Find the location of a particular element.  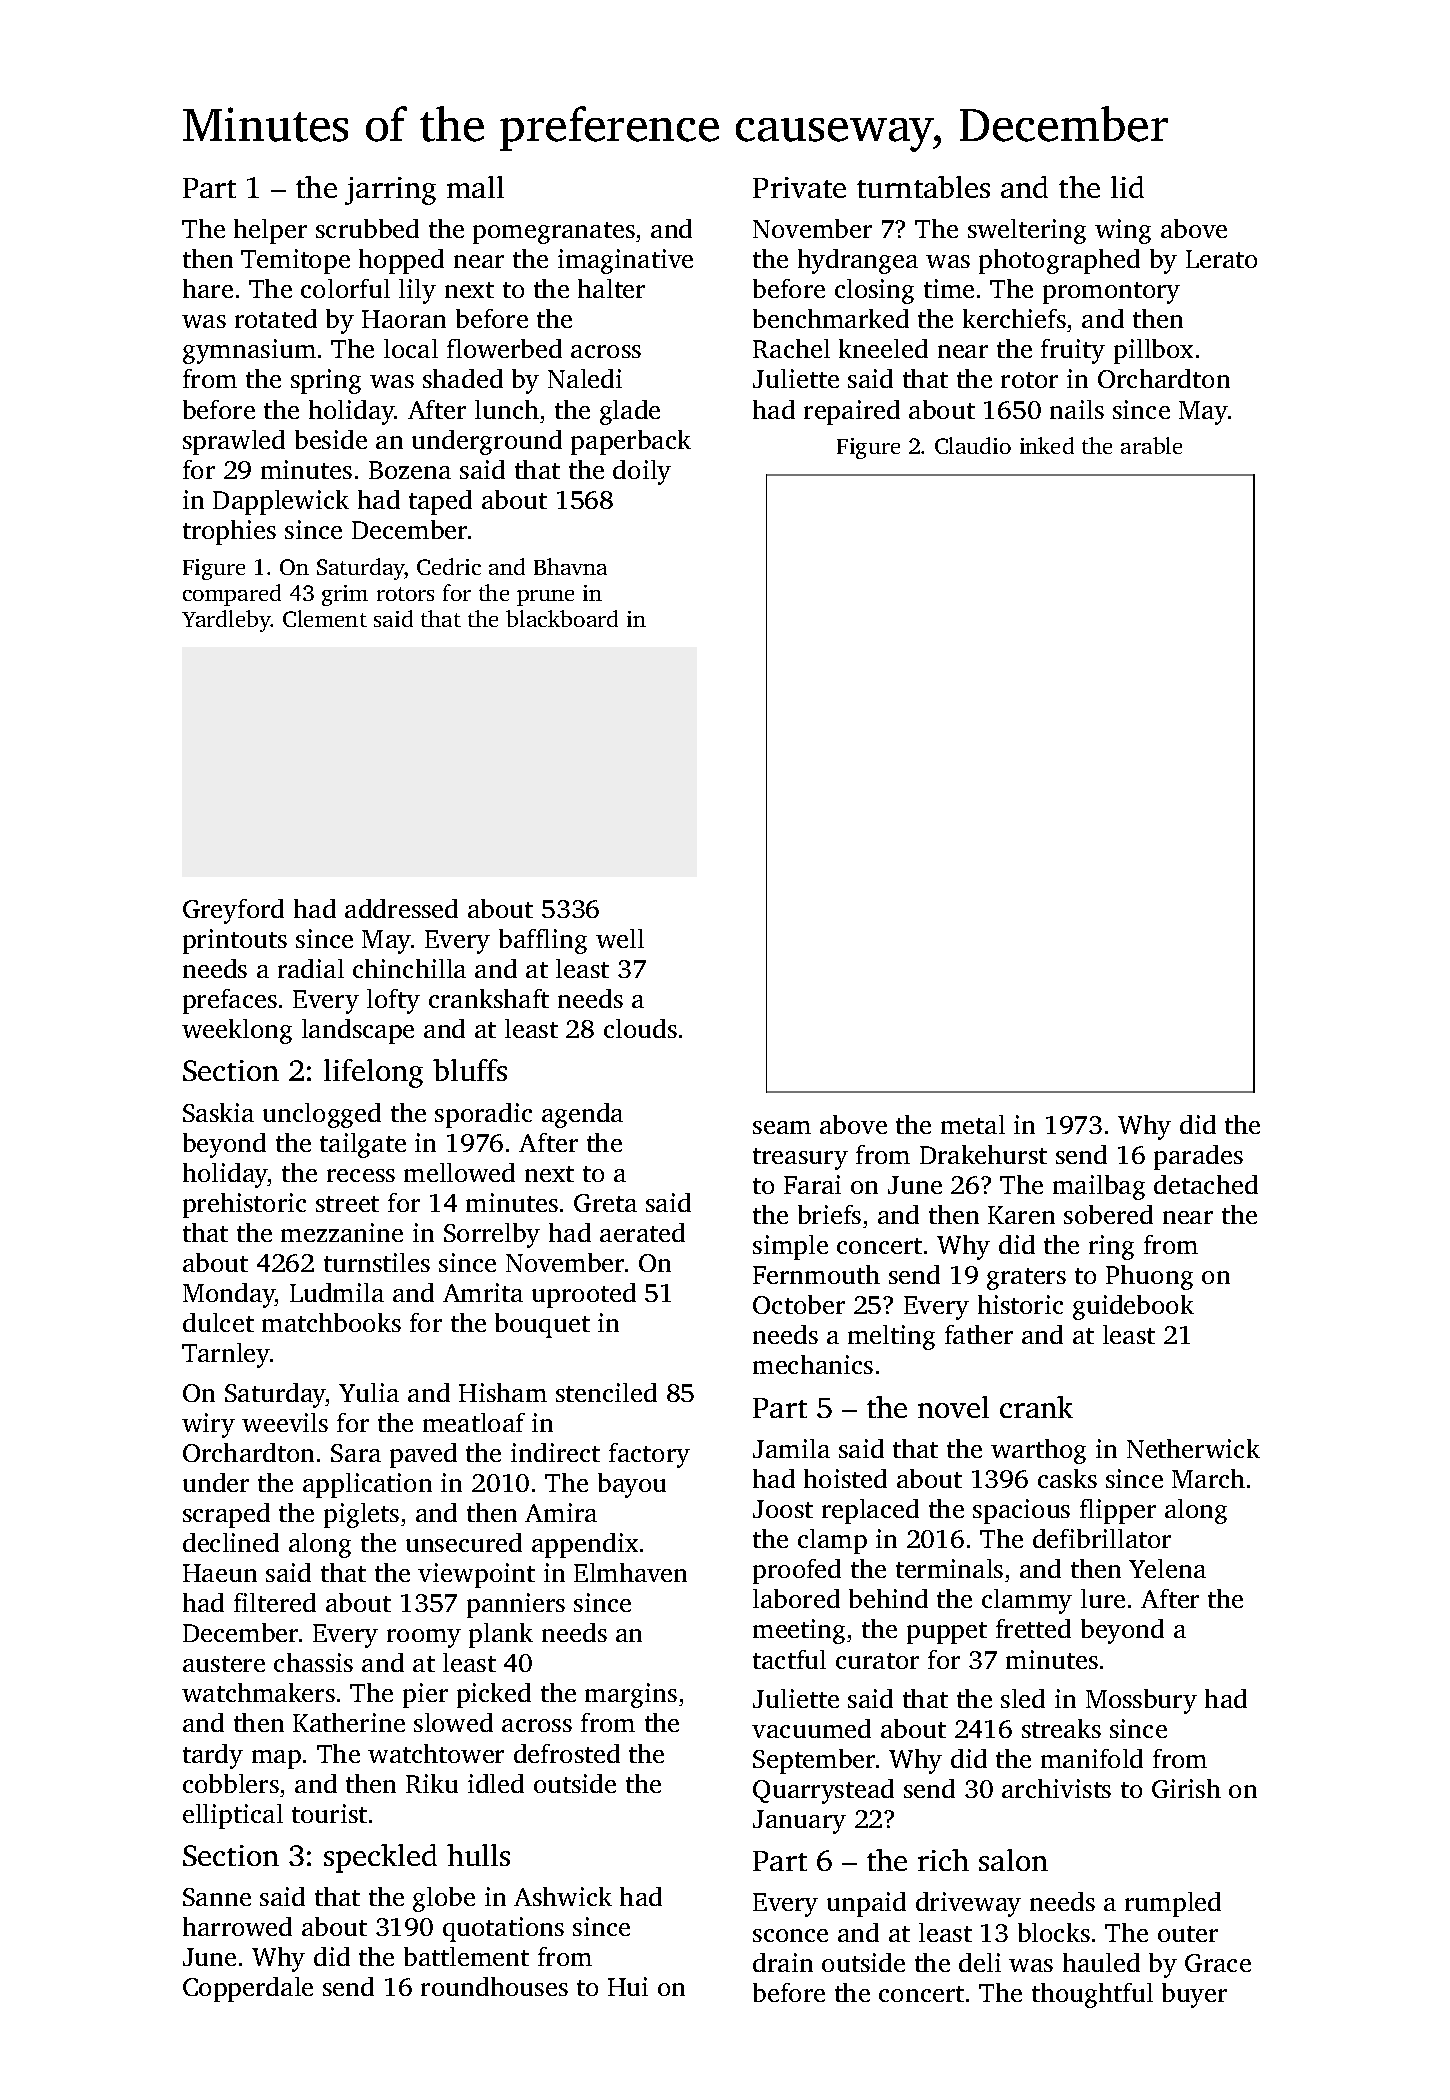

Drakehurst is located at coordinates (983, 1154).
